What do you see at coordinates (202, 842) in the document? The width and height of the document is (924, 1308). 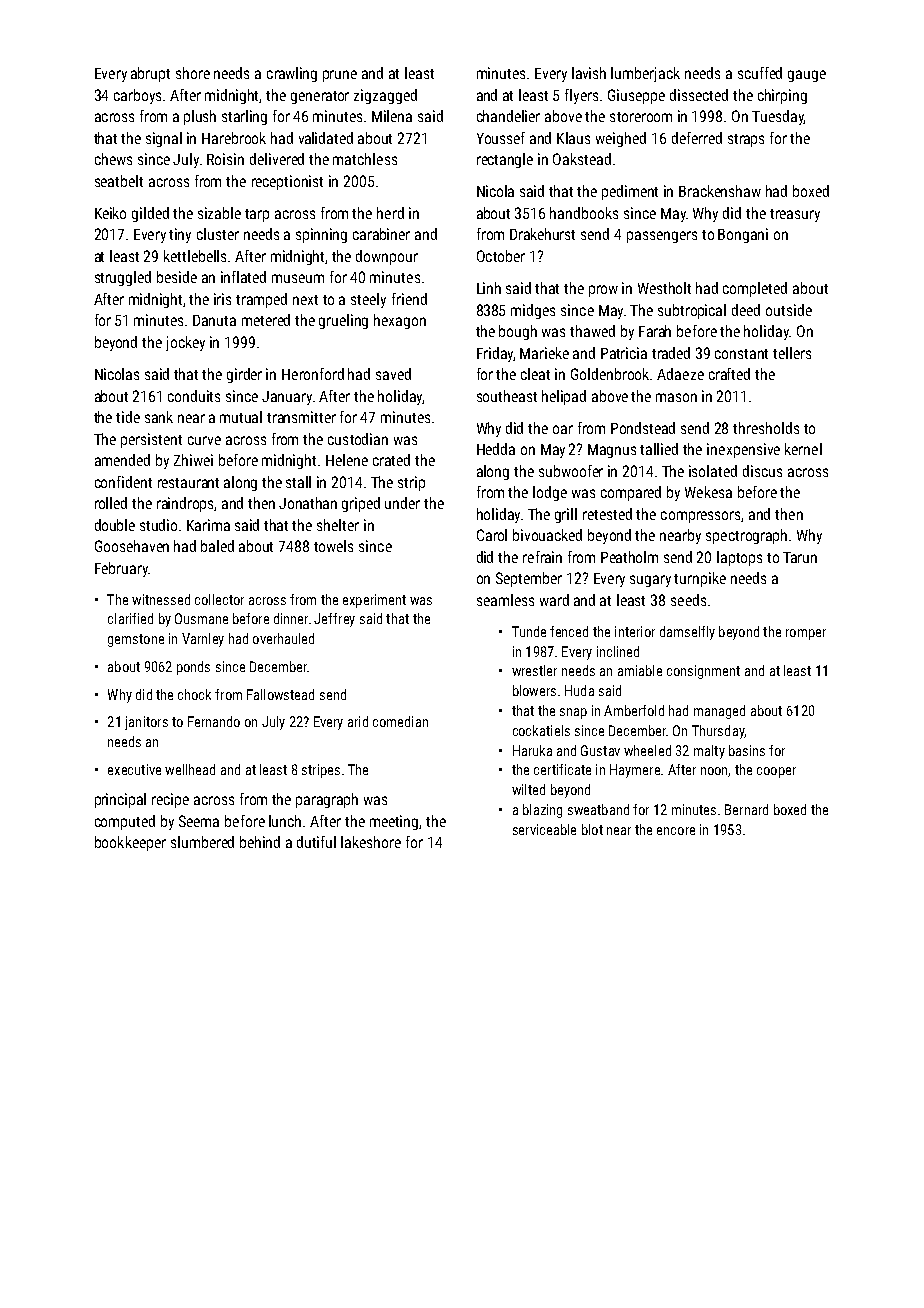 I see `slumbered` at bounding box center [202, 842].
